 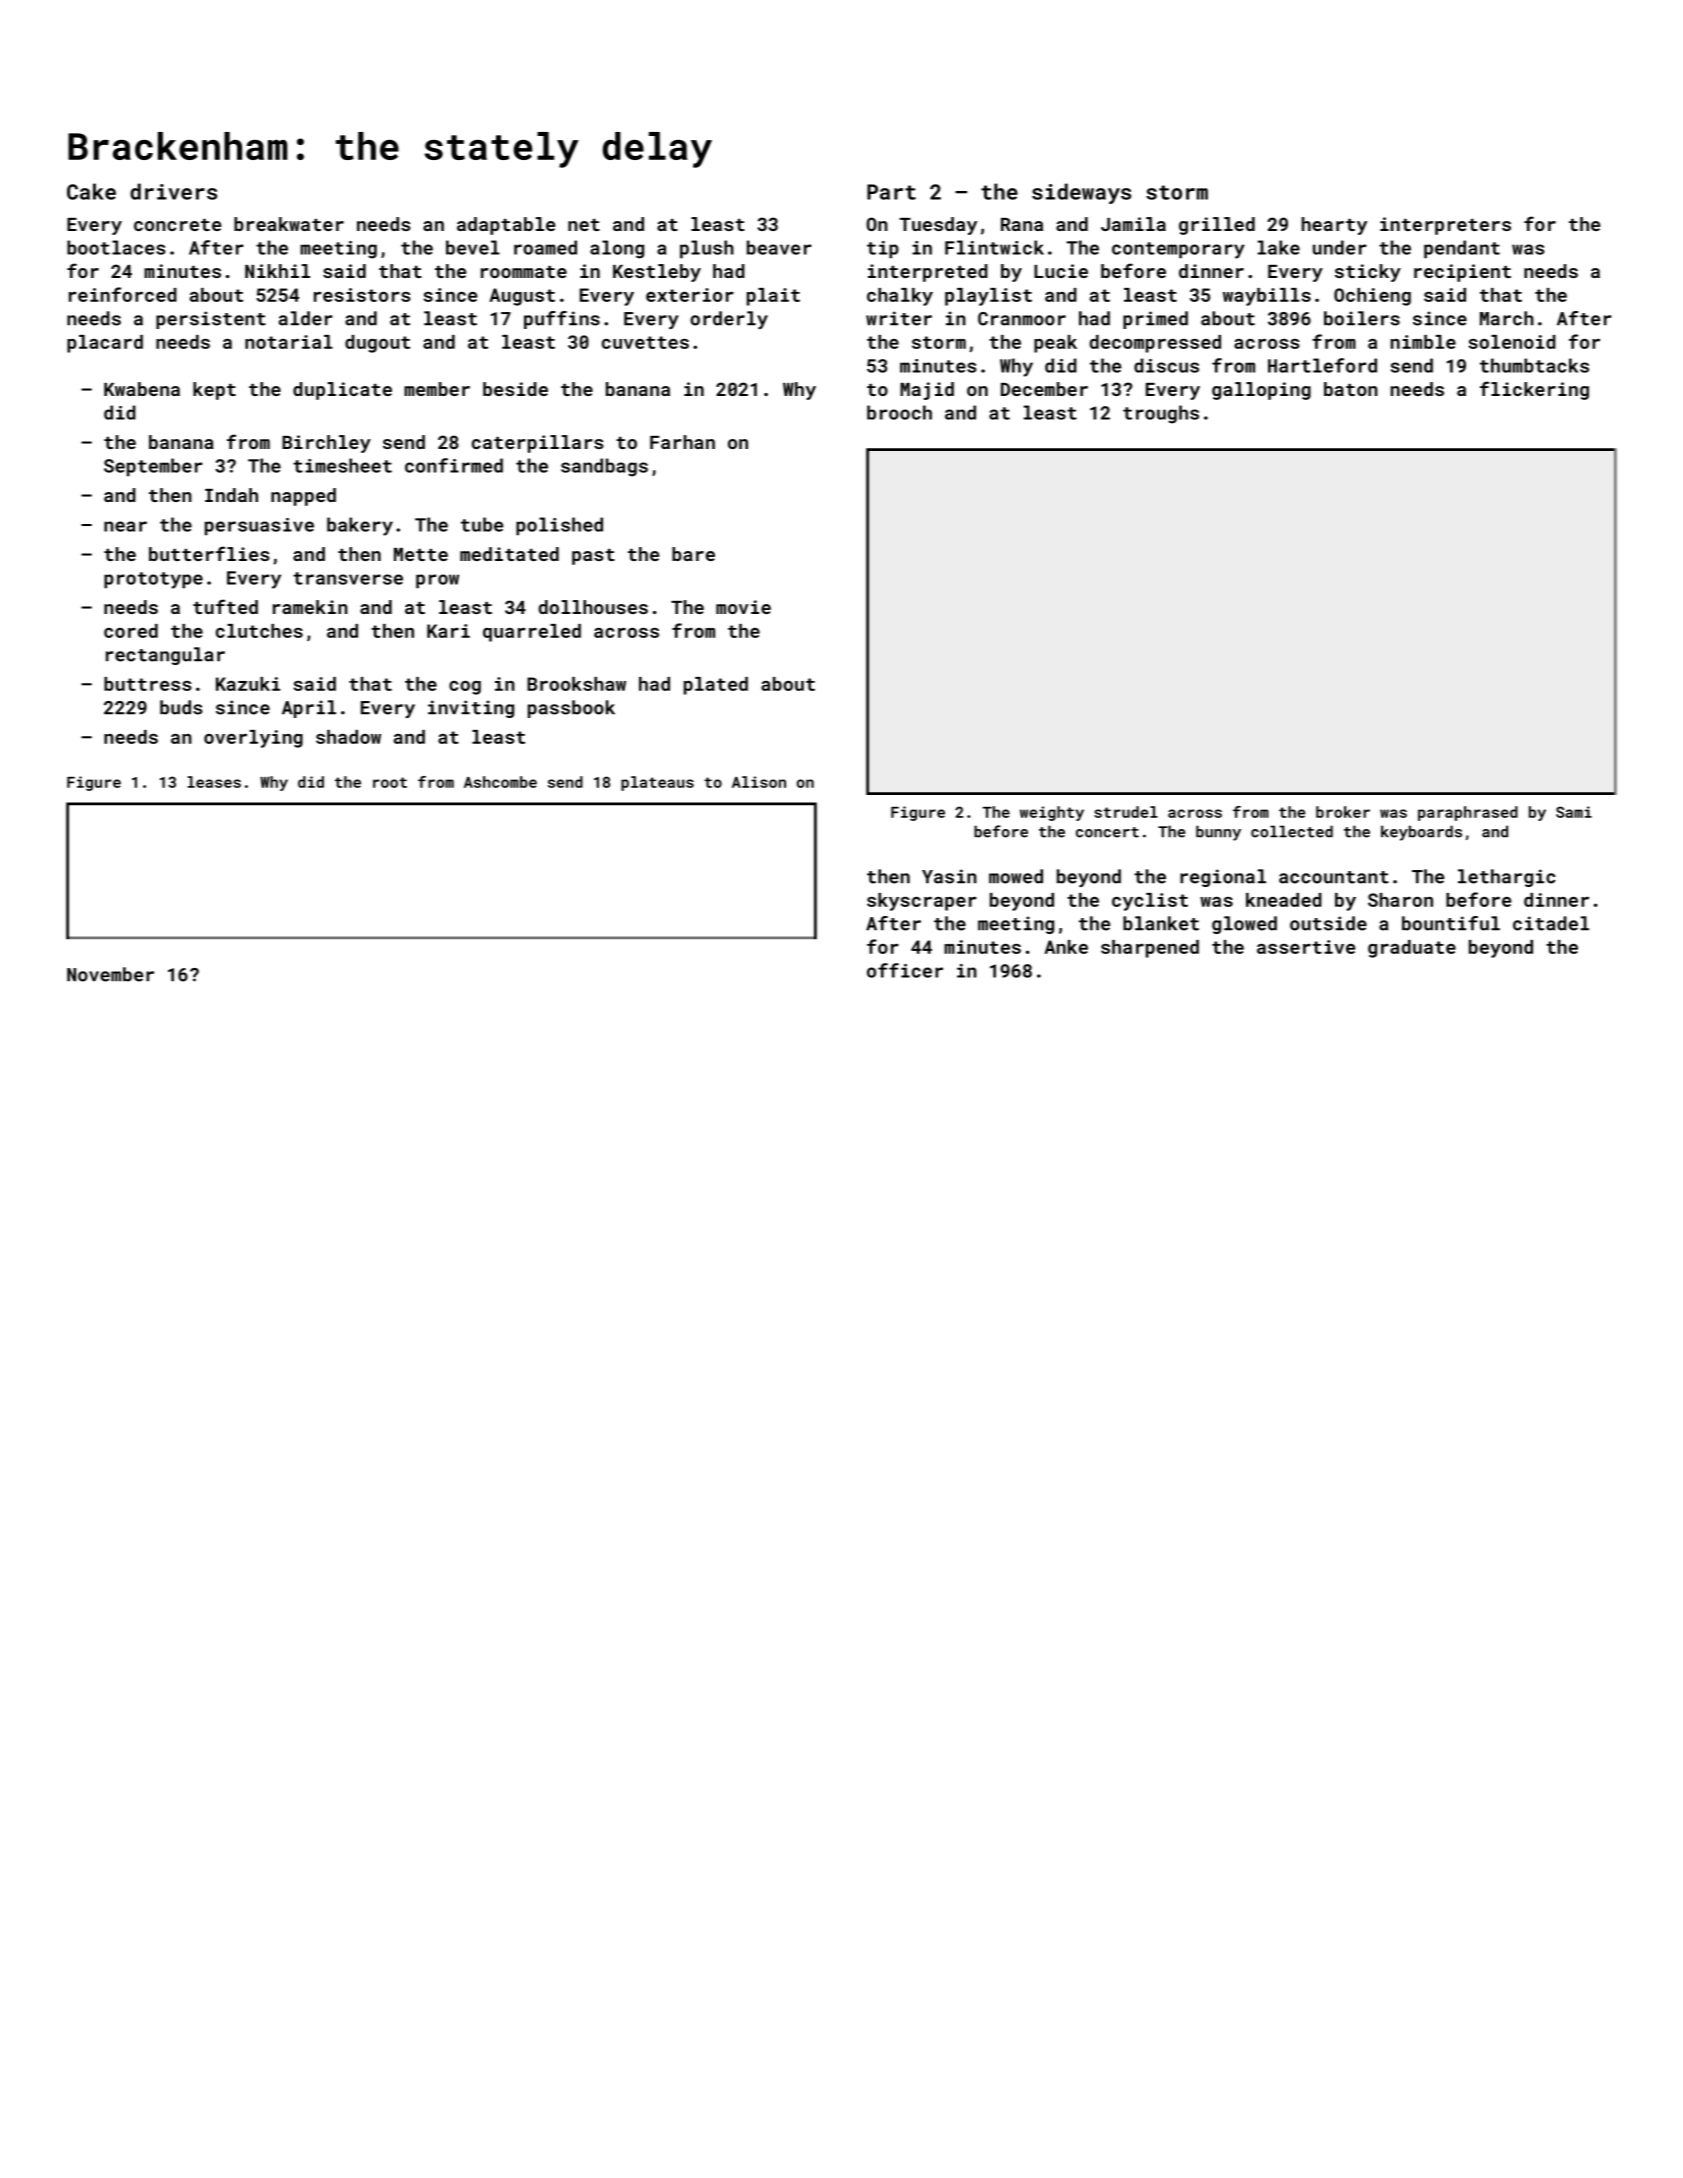 What do you see at coordinates (214, 391) in the page?
I see `kept` at bounding box center [214, 391].
